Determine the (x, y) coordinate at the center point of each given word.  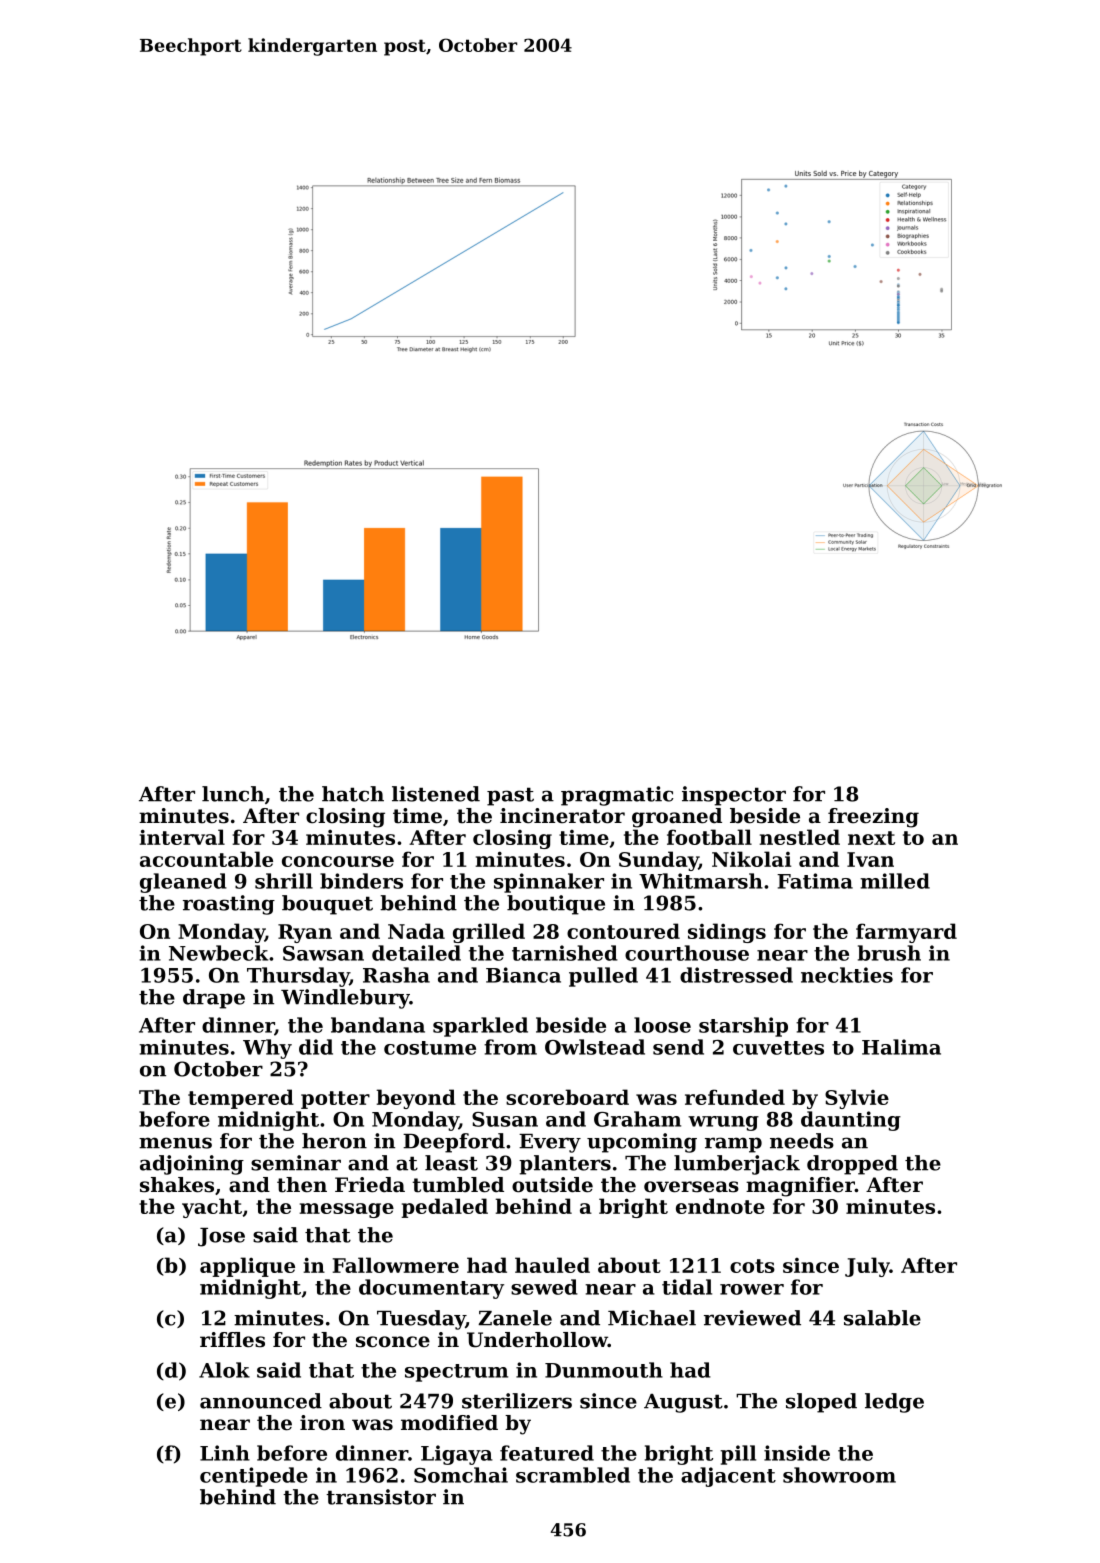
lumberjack (737, 1165)
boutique (556, 905)
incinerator (562, 816)
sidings (727, 933)
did (316, 1047)
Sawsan (323, 953)
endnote (720, 1206)
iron (322, 1423)
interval (182, 837)
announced (261, 1401)
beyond (416, 1099)
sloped (821, 1403)
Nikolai (751, 859)
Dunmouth (604, 1370)
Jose (221, 1237)
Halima (901, 1047)
